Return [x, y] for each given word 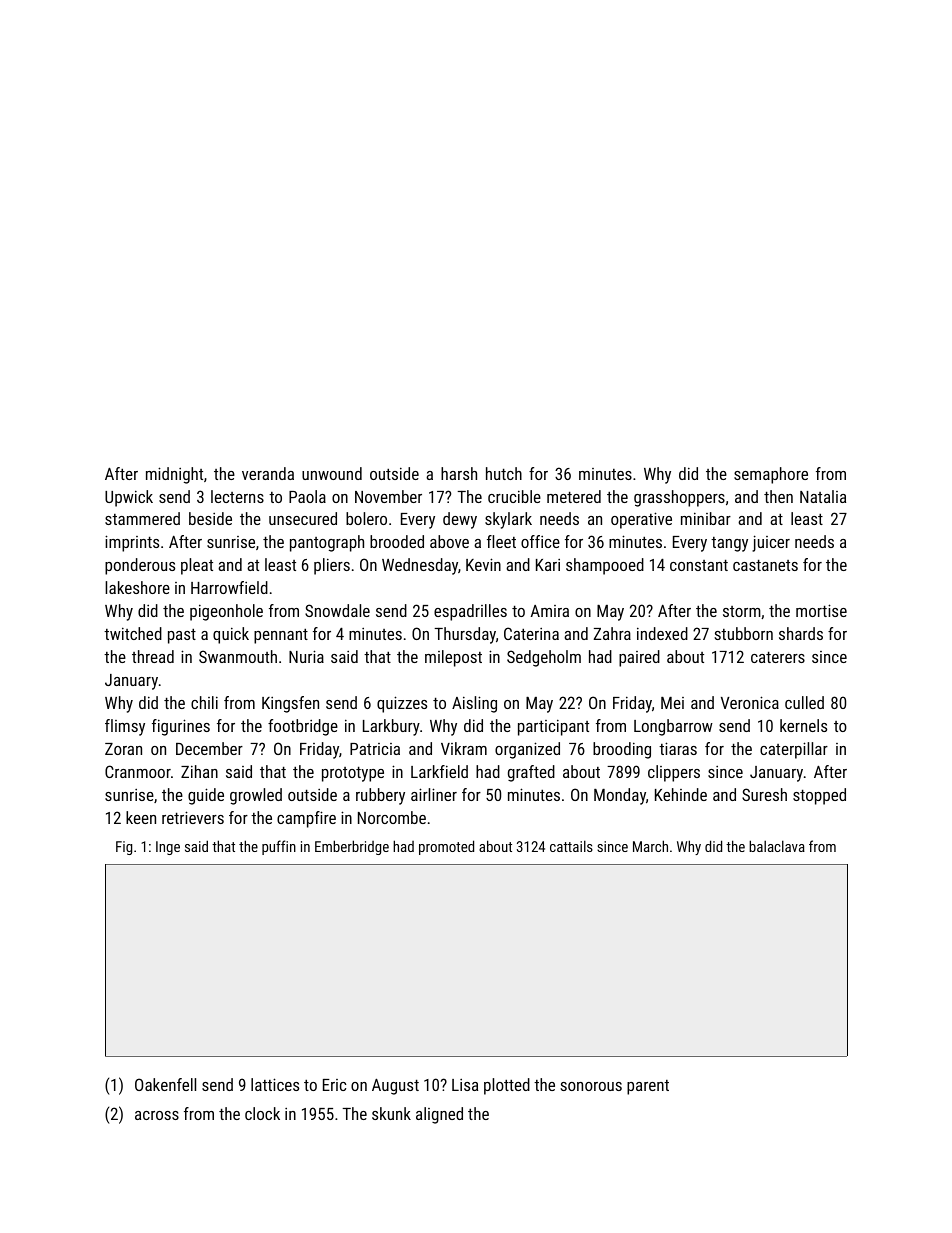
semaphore [771, 475]
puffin [279, 847]
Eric [334, 1085]
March [650, 846]
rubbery [380, 796]
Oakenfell [165, 1084]
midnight [174, 475]
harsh [459, 473]
